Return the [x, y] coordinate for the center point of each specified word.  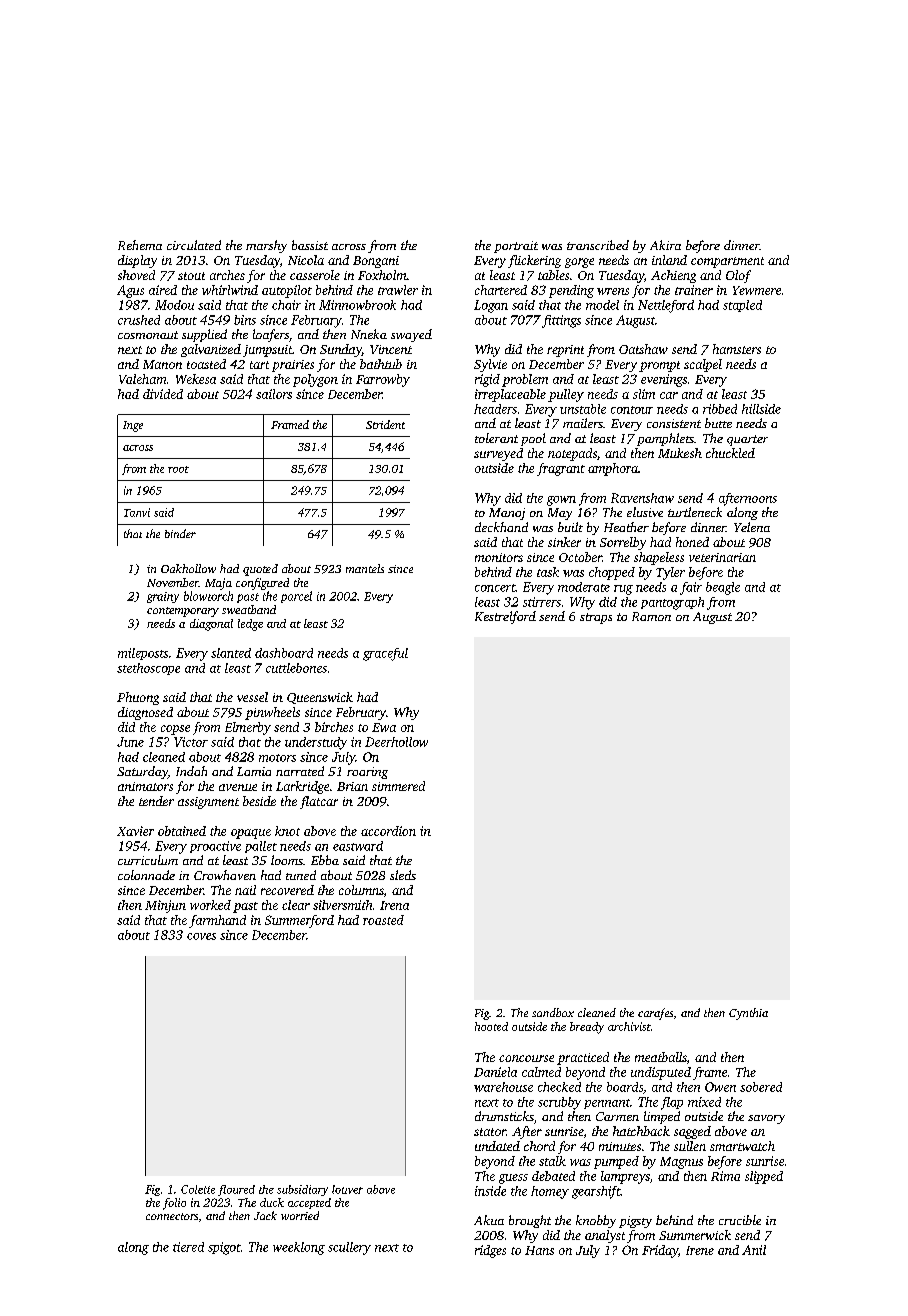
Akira [665, 245]
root [178, 469]
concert [495, 588]
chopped [612, 573]
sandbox [553, 1012]
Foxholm [382, 275]
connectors [172, 1216]
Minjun [165, 906]
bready [587, 1028]
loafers [271, 335]
